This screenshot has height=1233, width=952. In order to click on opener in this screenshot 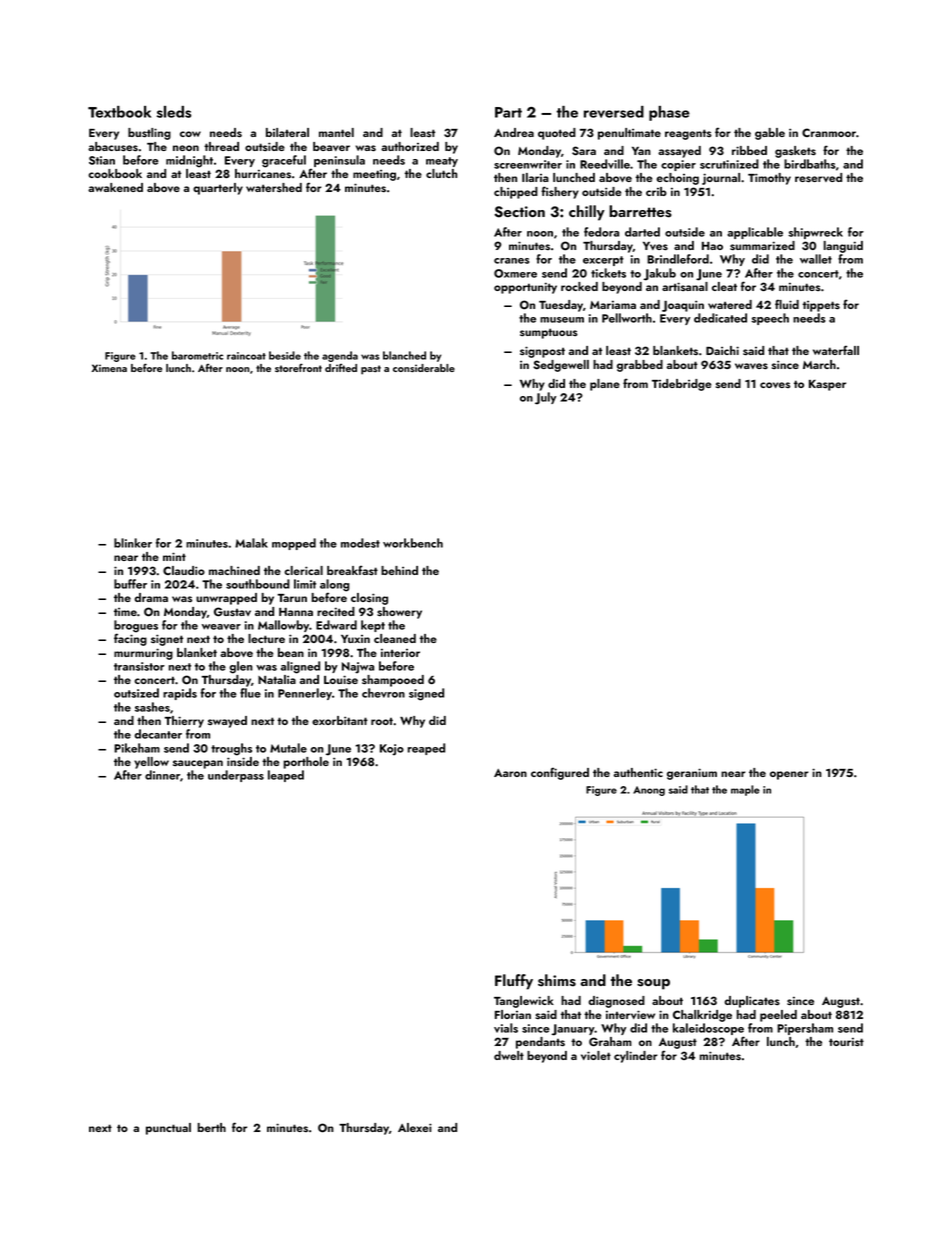, I will do `click(789, 775)`.
